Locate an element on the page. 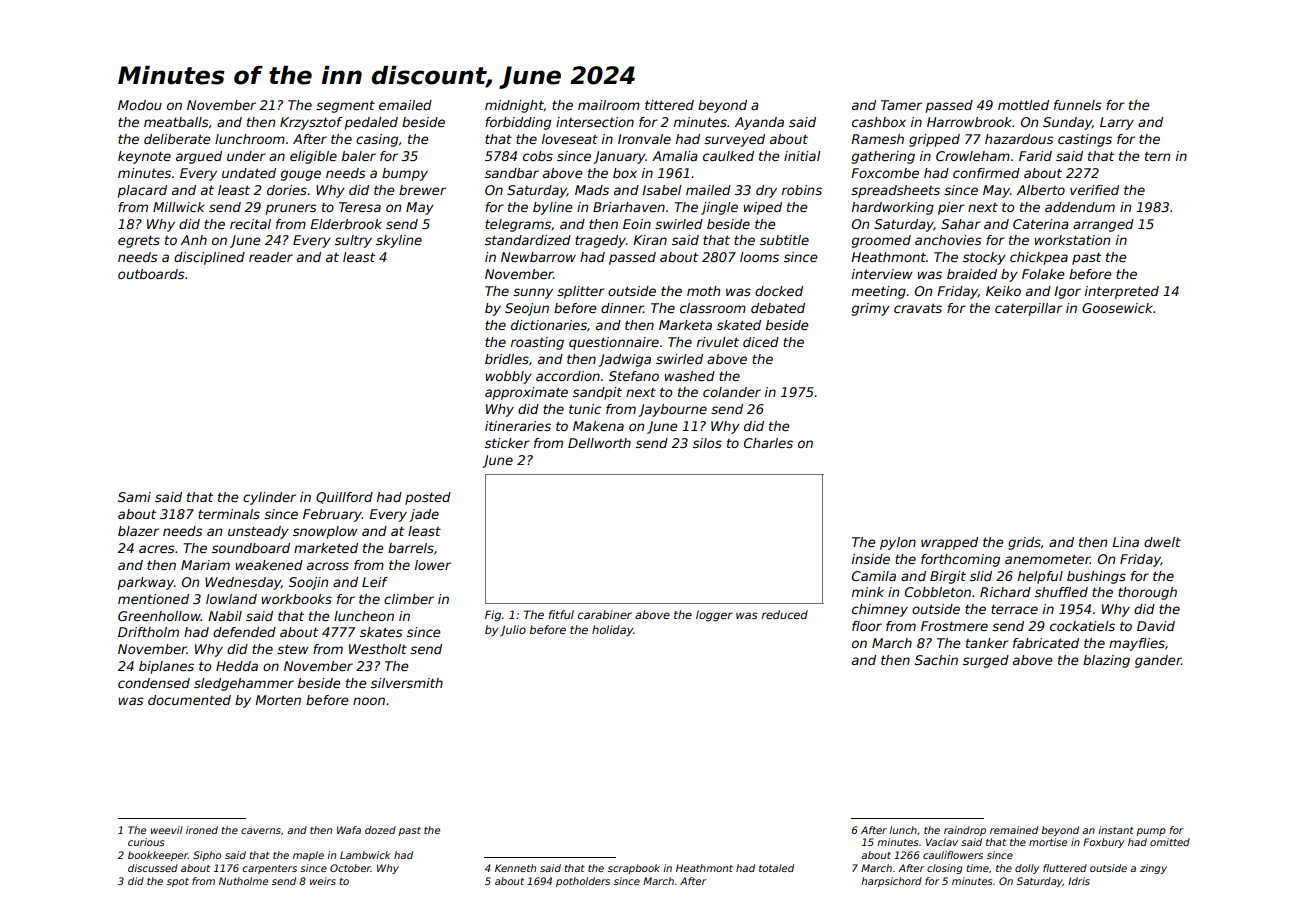 Image resolution: width=1308 pixels, height=924 pixels. mottled is located at coordinates (1023, 105).
